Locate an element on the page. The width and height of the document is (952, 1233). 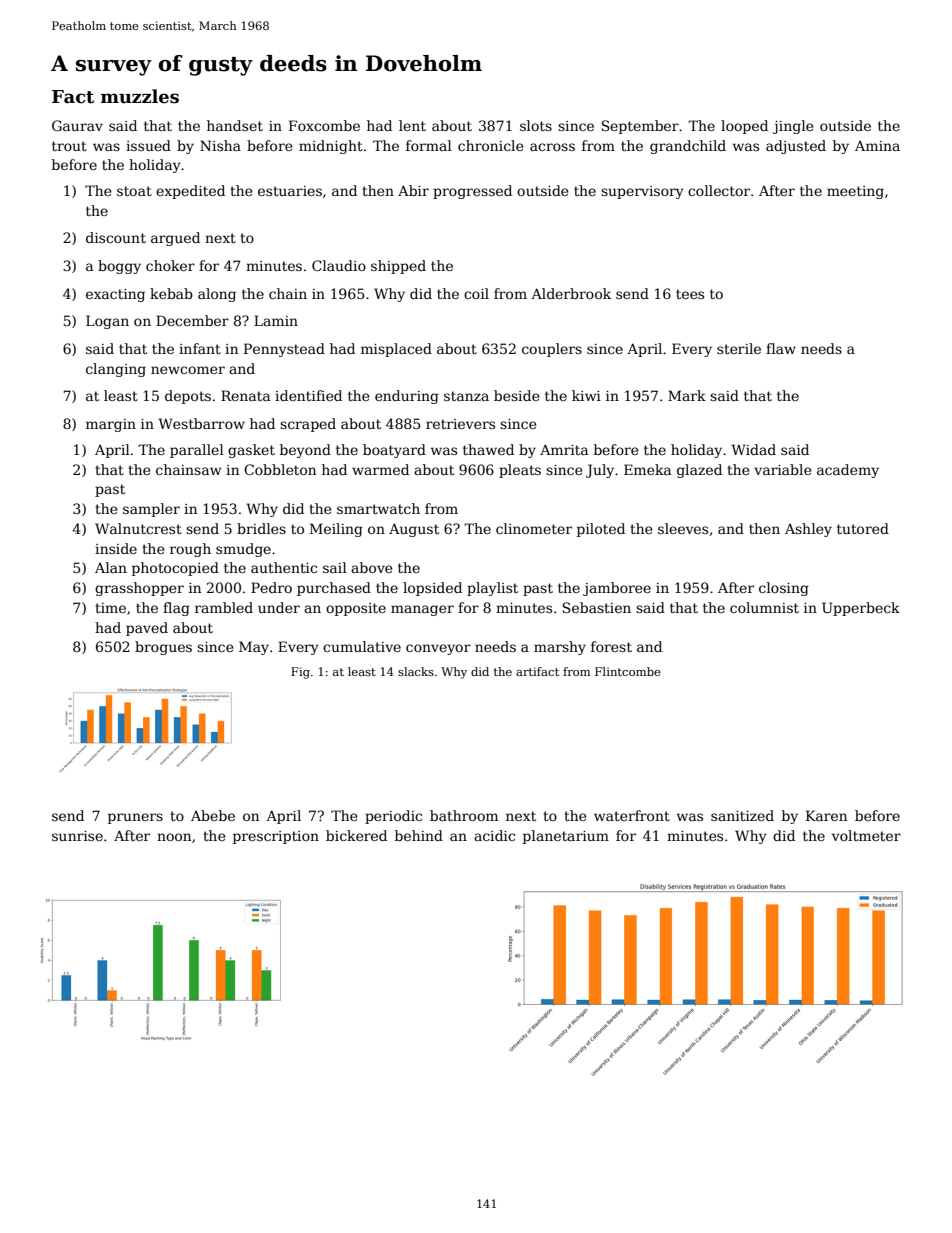
sleeves is located at coordinates (683, 528).
